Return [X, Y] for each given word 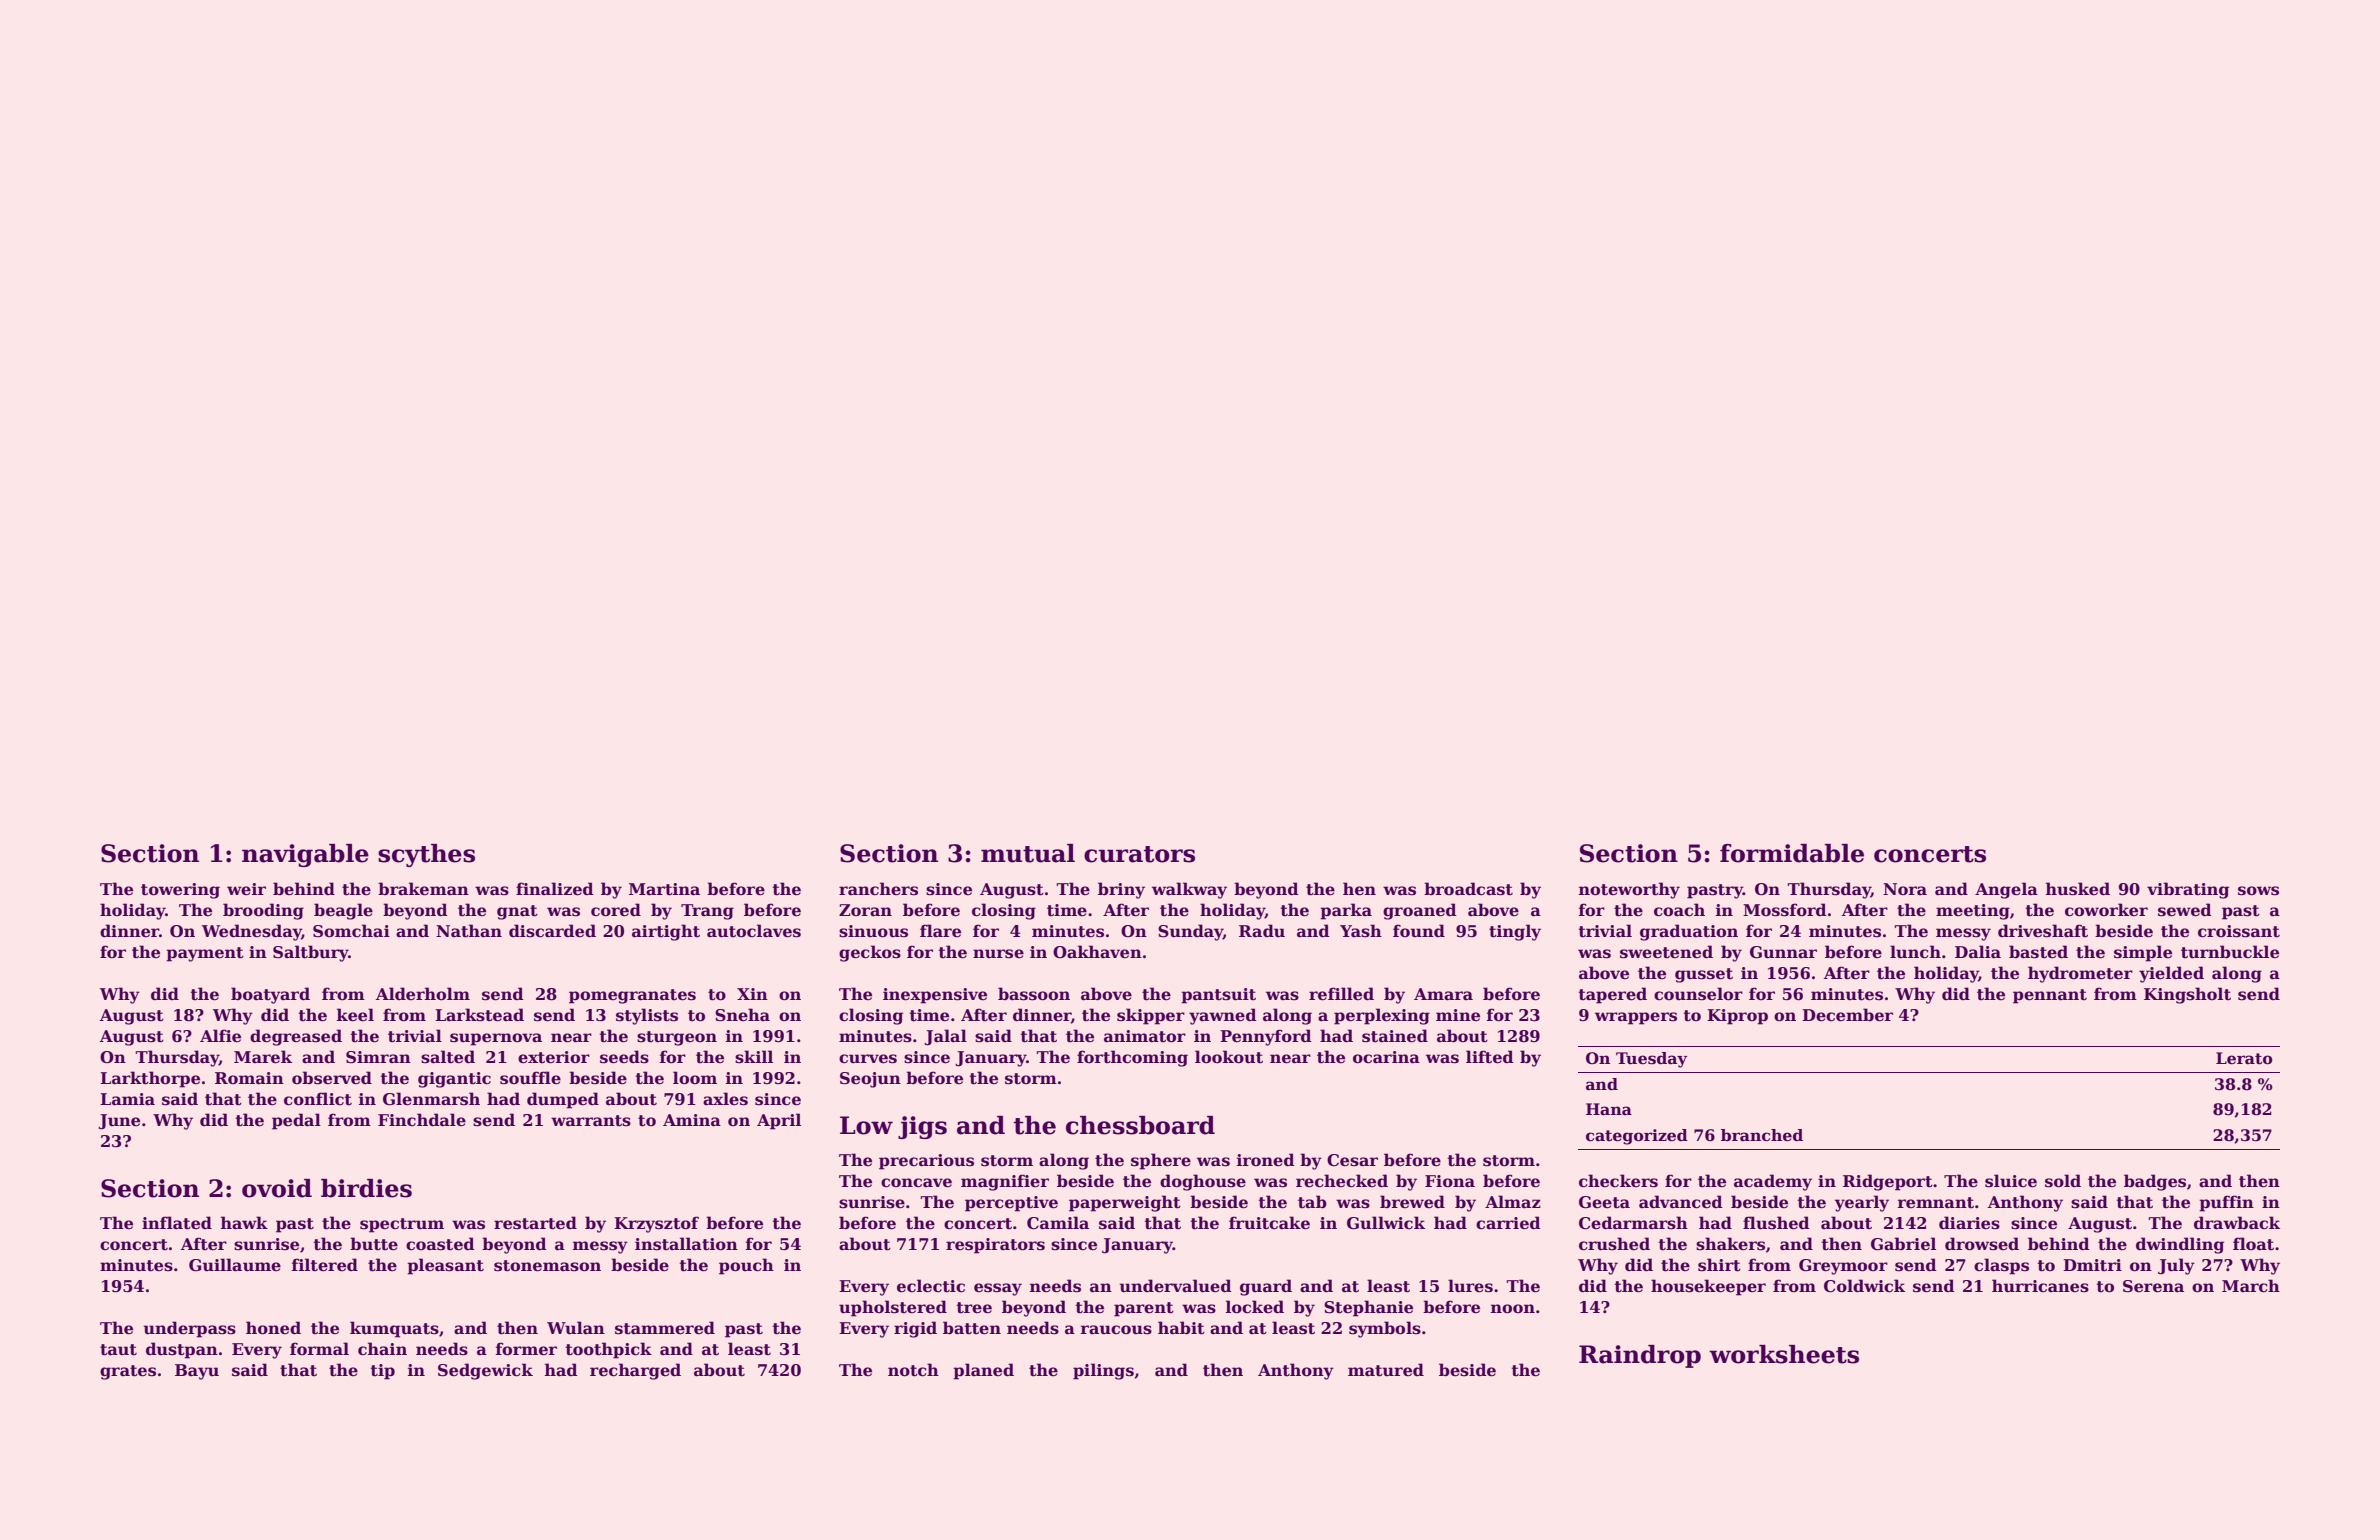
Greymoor [1843, 1267]
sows [2258, 891]
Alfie [220, 1036]
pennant [2050, 996]
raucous [1116, 1330]
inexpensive [935, 996]
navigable [305, 855]
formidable [1792, 853]
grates [128, 1372]
